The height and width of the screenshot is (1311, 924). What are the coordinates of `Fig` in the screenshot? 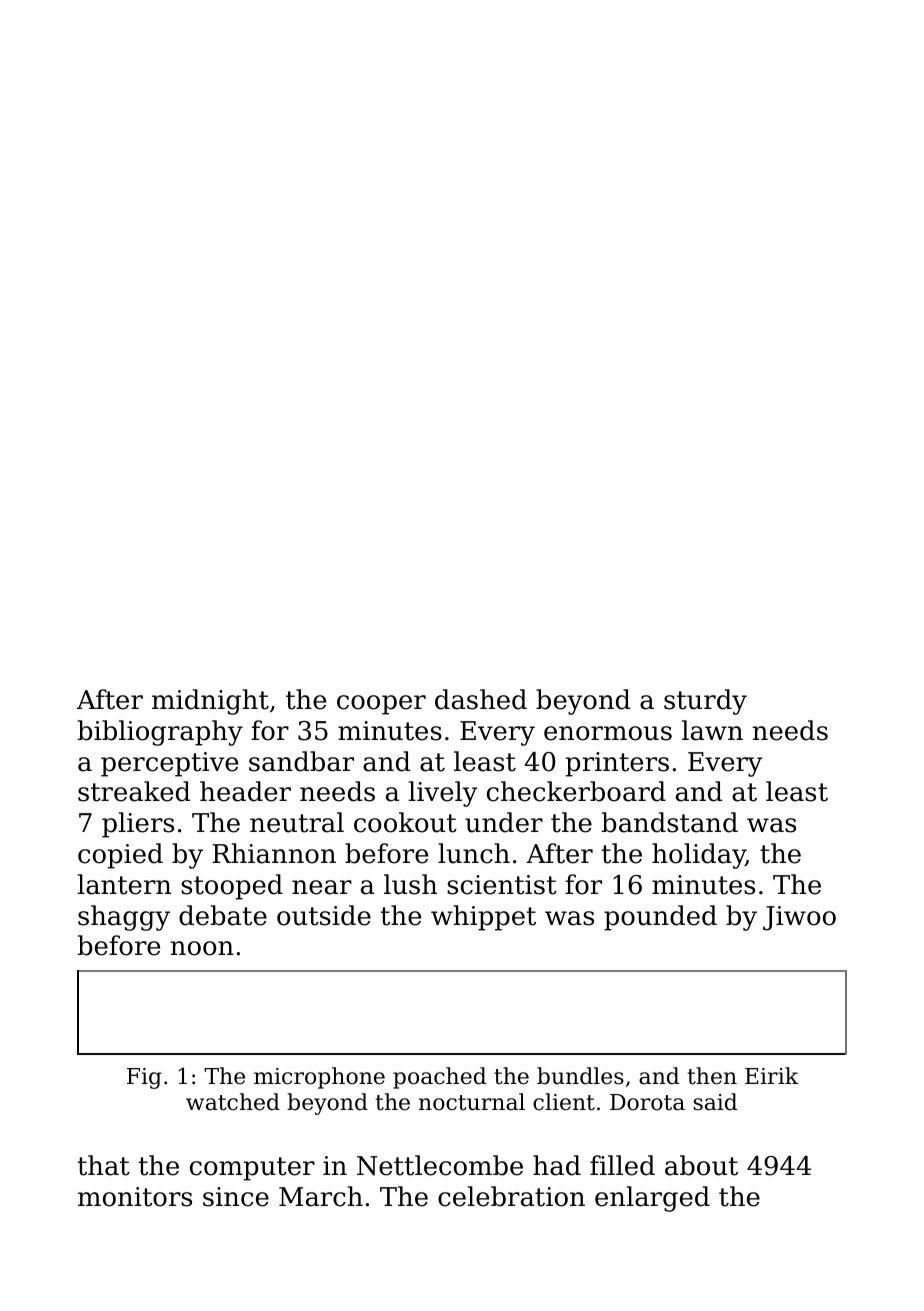 It's located at (144, 1078).
